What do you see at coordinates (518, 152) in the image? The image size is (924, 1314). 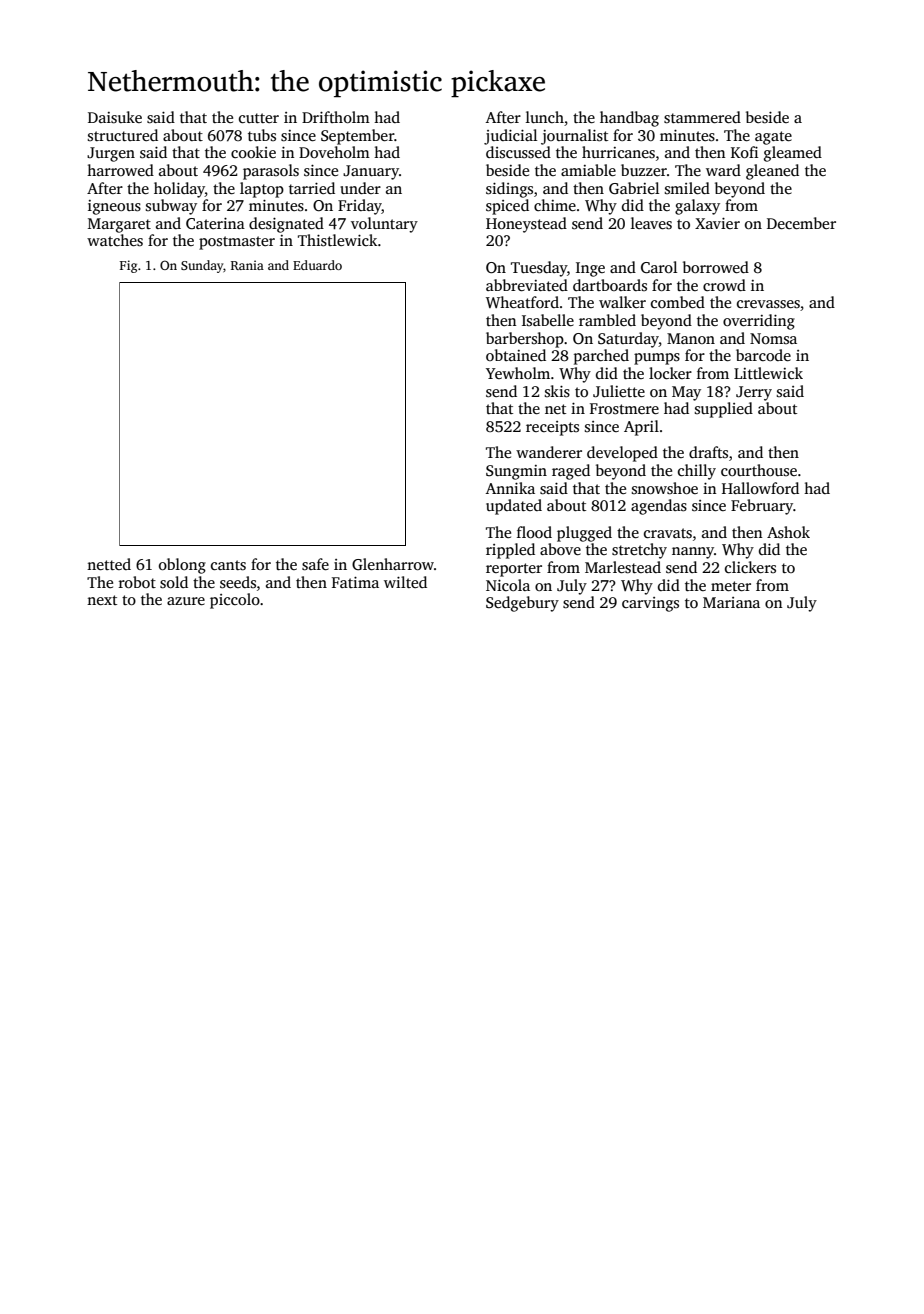 I see `discussed` at bounding box center [518, 152].
